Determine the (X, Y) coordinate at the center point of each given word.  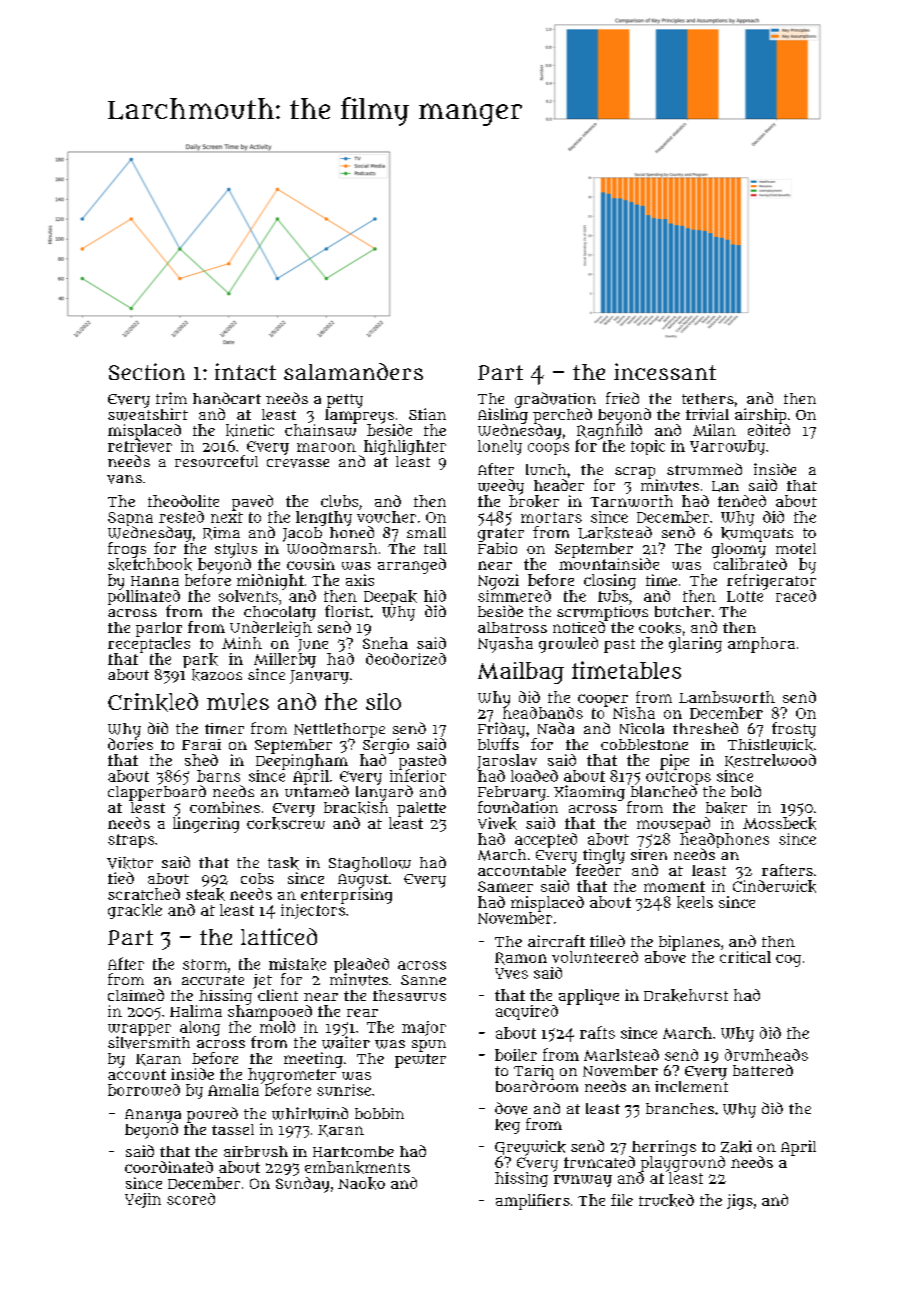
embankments (357, 1167)
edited (769, 430)
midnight (270, 582)
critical (745, 957)
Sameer (505, 886)
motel (796, 548)
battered (763, 1070)
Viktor (130, 863)
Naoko (361, 1183)
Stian (427, 414)
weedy (501, 487)
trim (171, 398)
